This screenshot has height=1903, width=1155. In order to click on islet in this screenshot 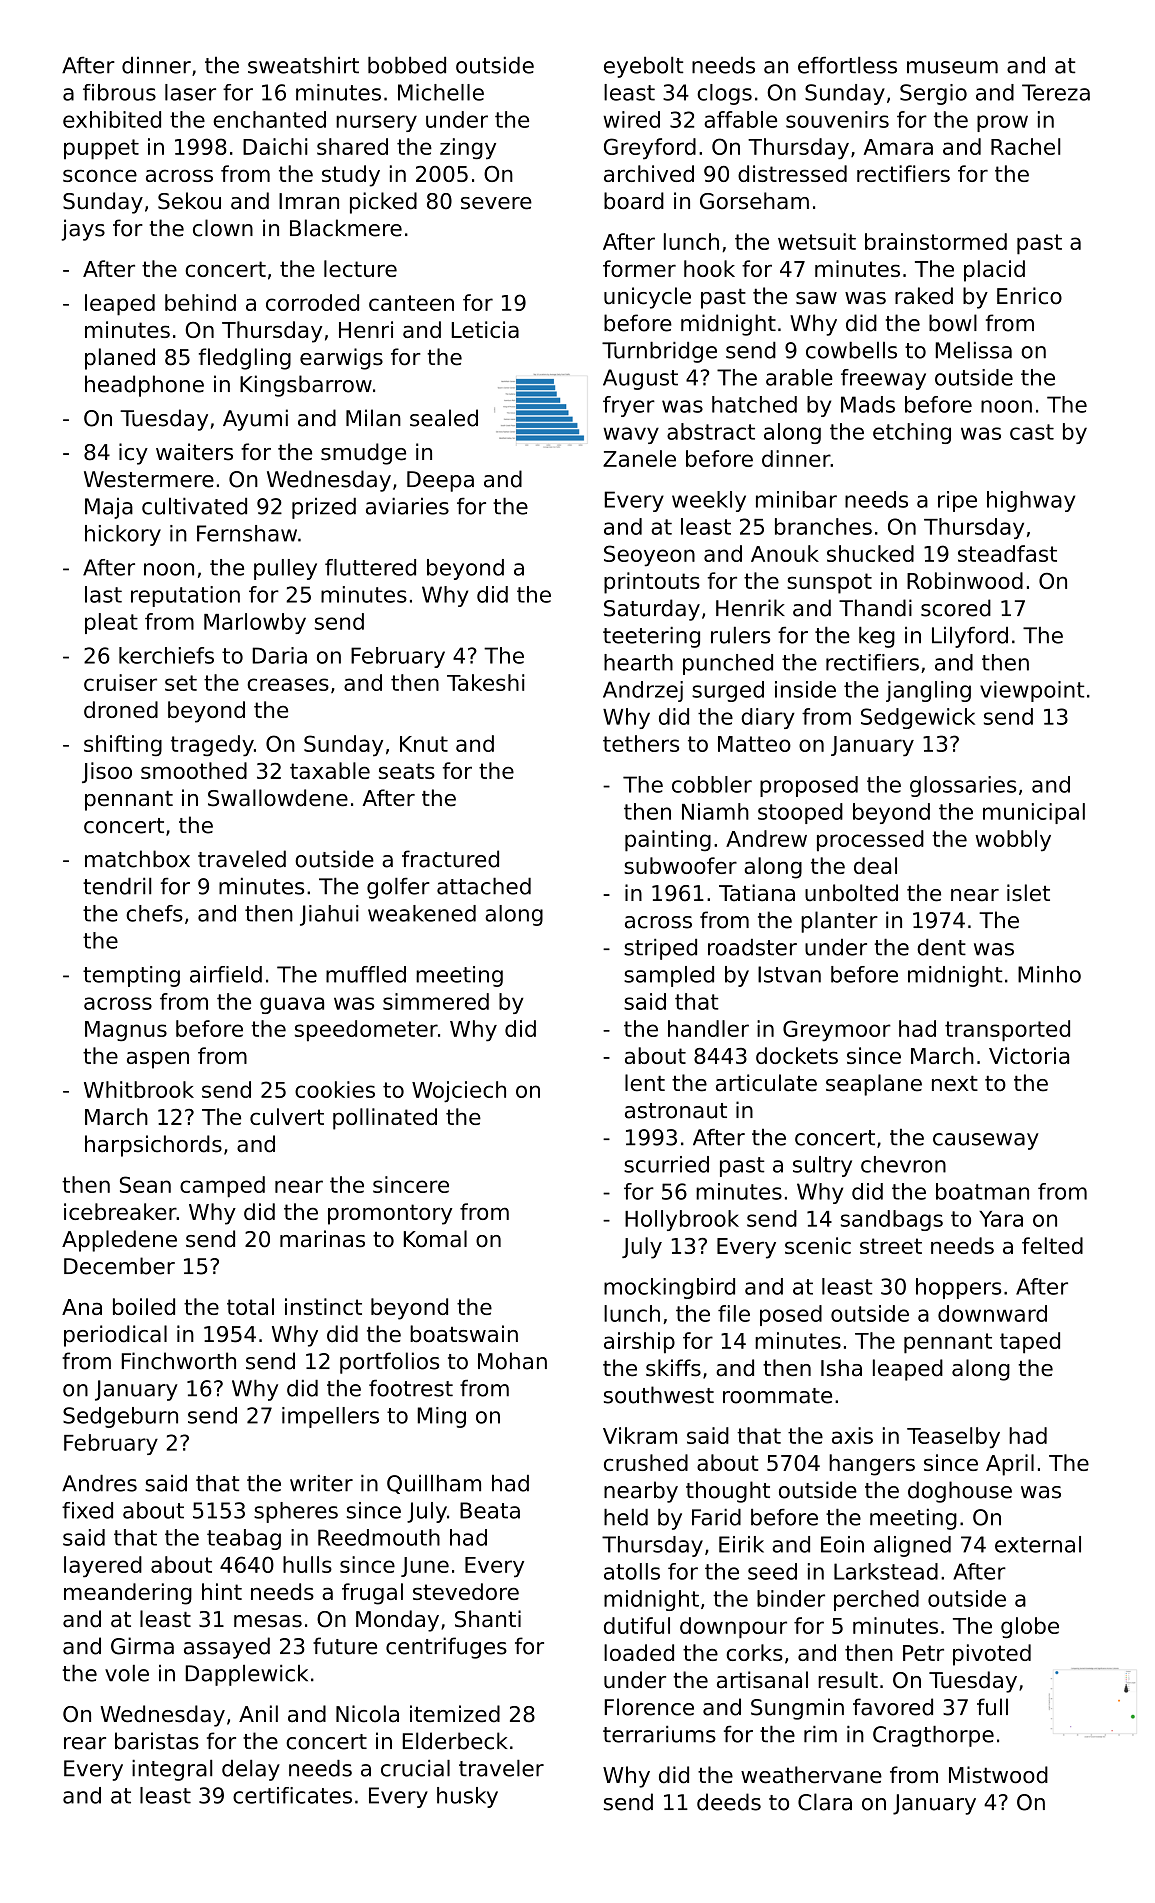, I will do `click(1028, 893)`.
